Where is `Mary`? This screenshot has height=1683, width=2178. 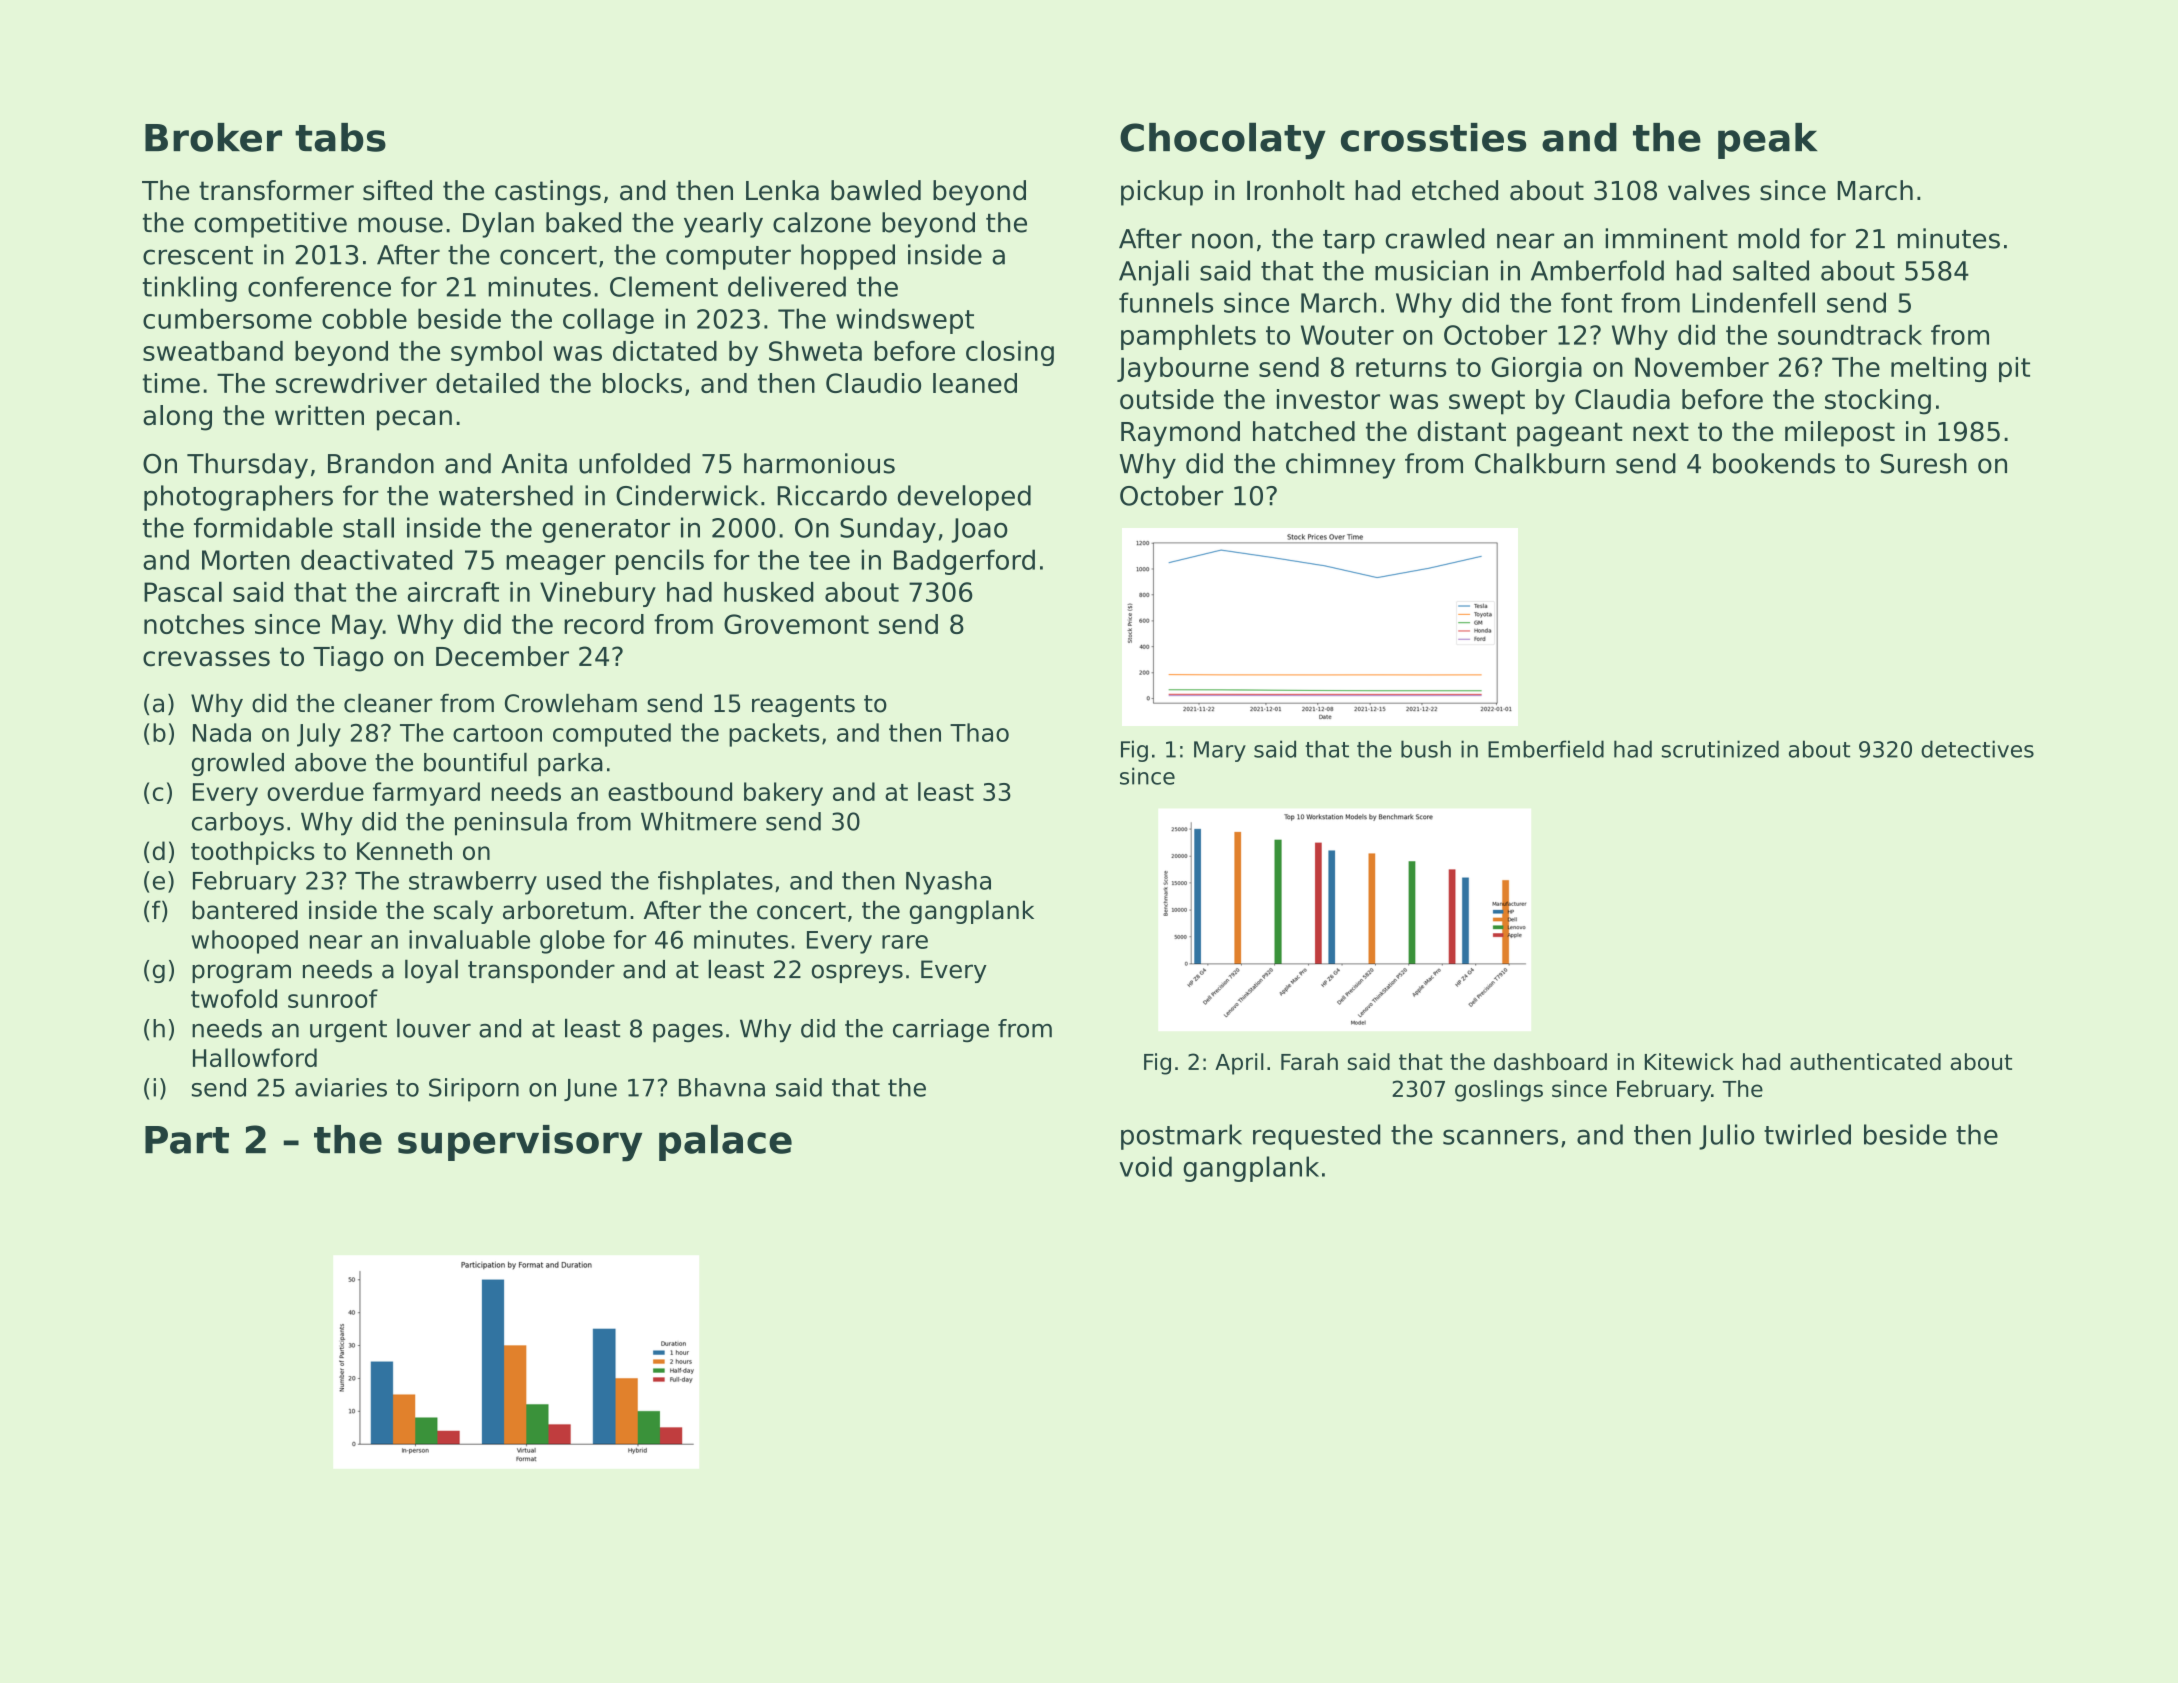 Mary is located at coordinates (1220, 751).
